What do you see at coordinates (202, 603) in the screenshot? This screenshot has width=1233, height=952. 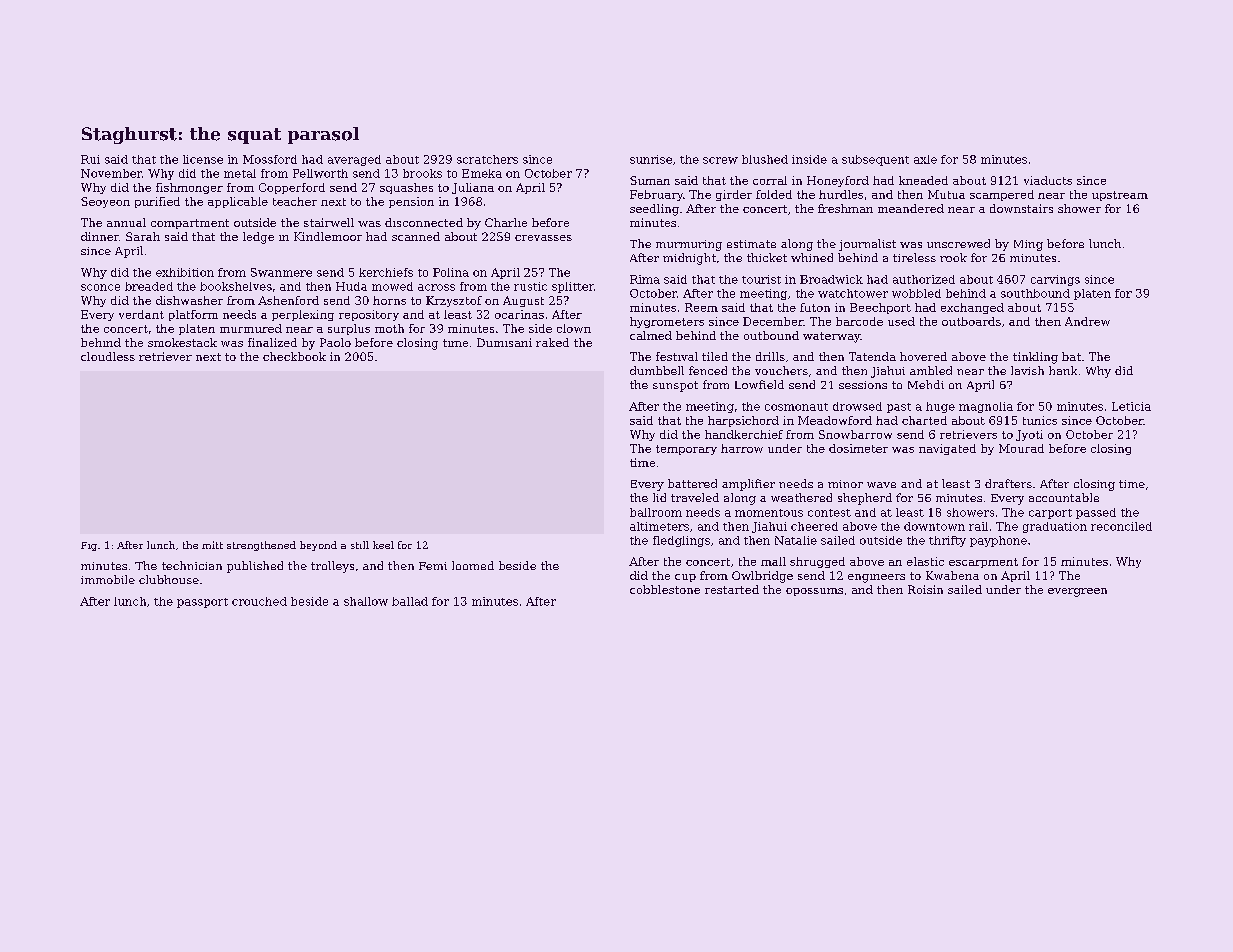 I see `passport` at bounding box center [202, 603].
